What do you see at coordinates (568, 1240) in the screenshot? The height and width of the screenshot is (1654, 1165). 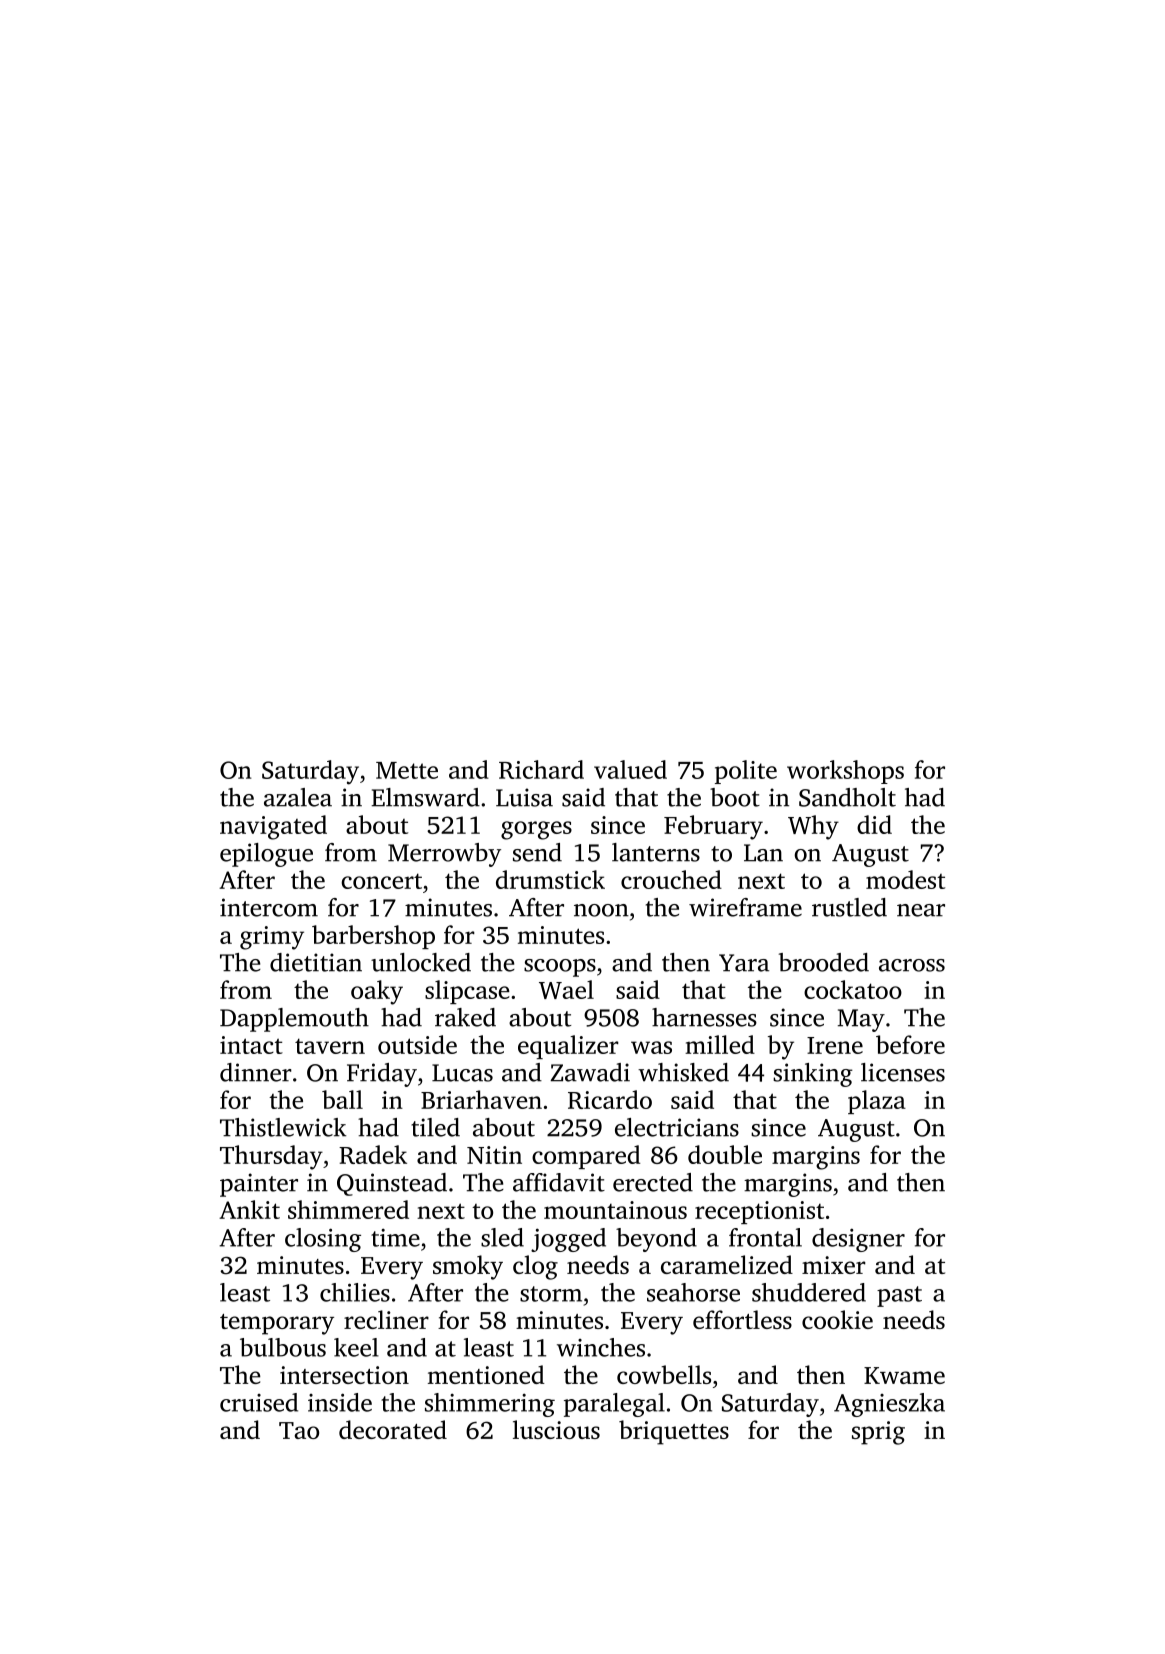 I see `jogged` at bounding box center [568, 1240].
